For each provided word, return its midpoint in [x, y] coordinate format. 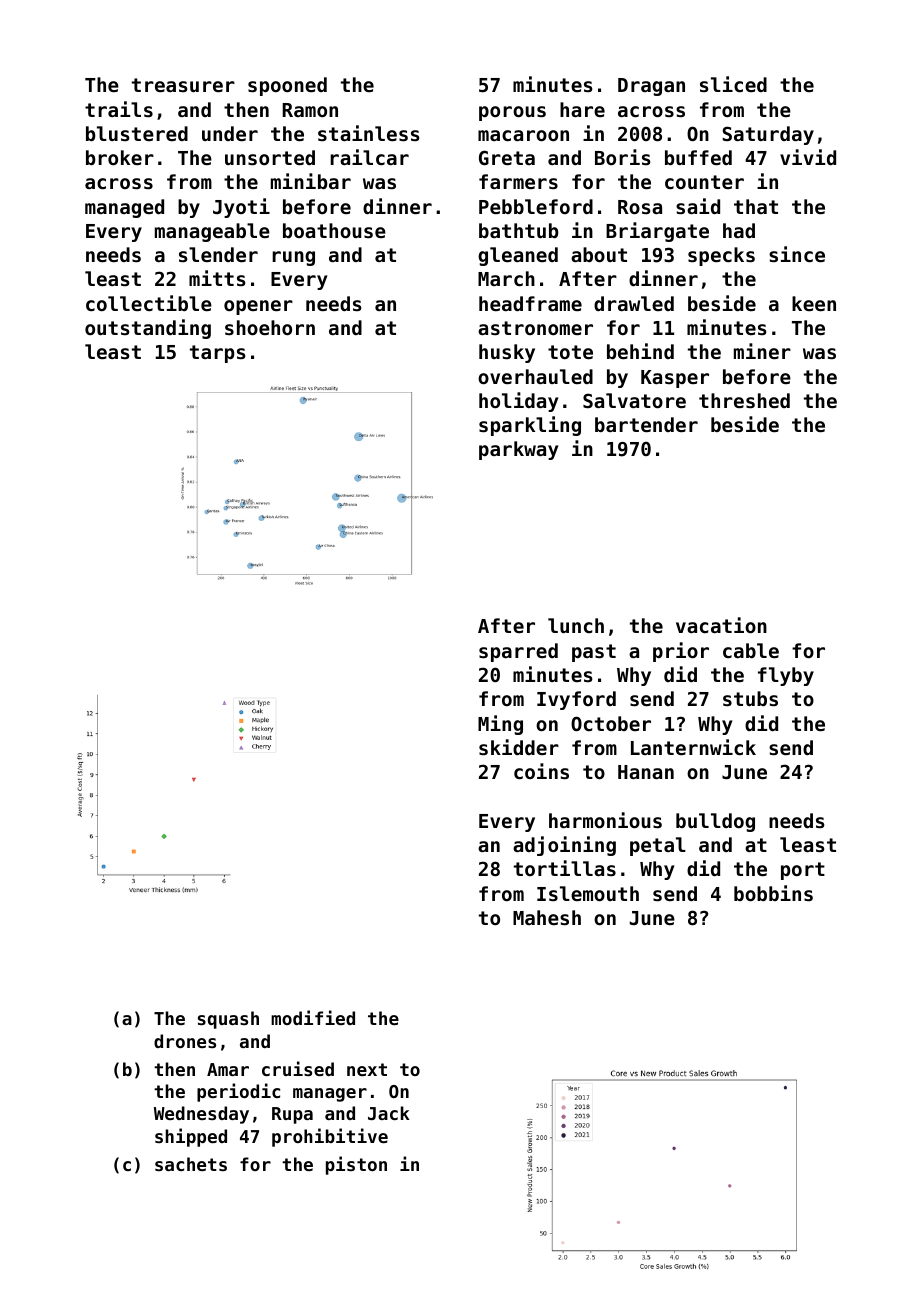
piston [356, 1165]
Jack [389, 1113]
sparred [518, 652]
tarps [217, 354]
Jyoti [241, 208]
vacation [721, 625]
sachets [191, 1164]
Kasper [675, 379]
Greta [507, 157]
